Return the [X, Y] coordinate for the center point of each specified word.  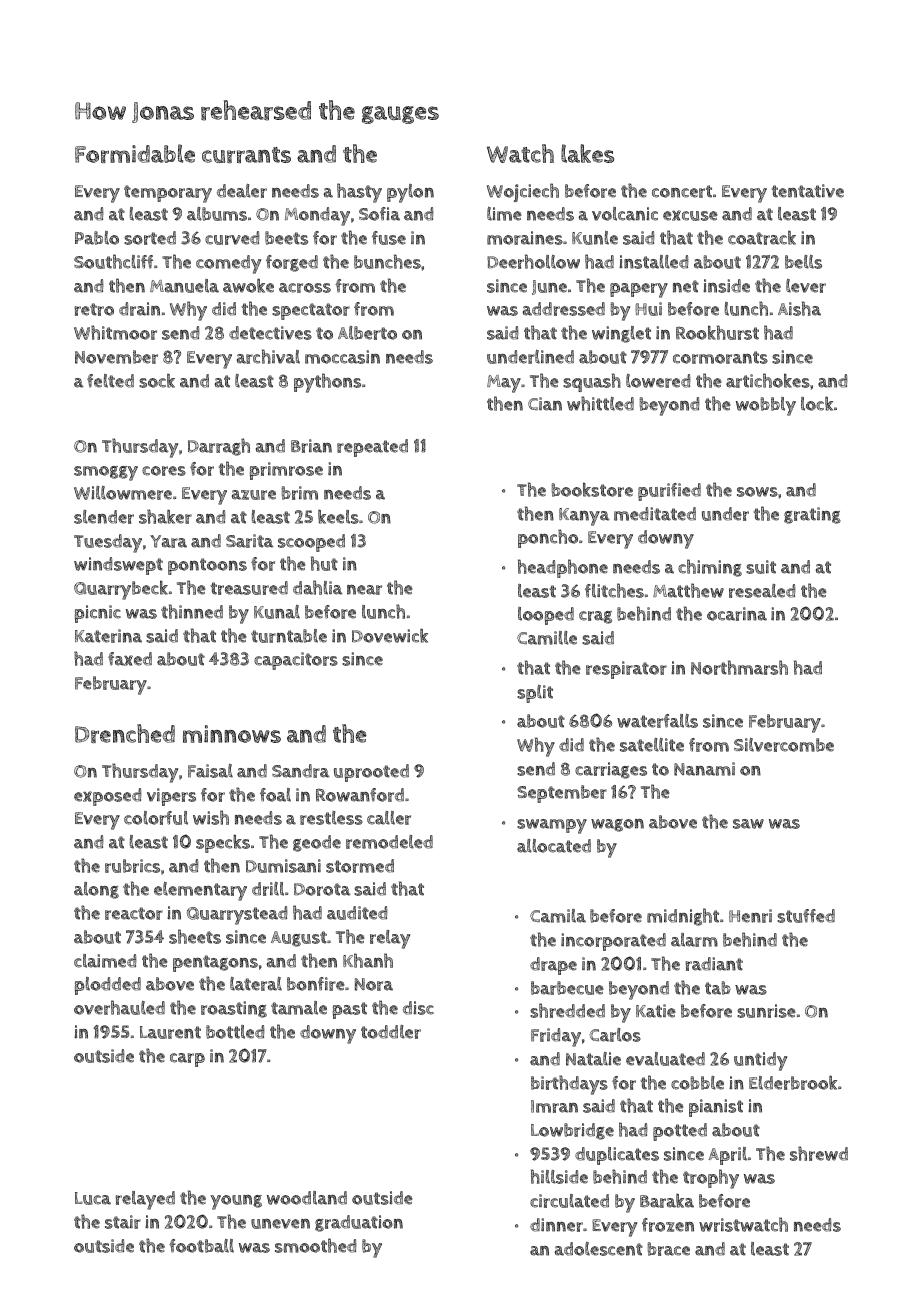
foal [275, 795]
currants [246, 155]
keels [338, 516]
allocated [554, 846]
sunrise [766, 1011]
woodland [307, 1198]
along [96, 890]
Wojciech [523, 192]
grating [812, 515]
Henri [750, 916]
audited [357, 913]
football [201, 1246]
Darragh [219, 447]
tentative [808, 191]
